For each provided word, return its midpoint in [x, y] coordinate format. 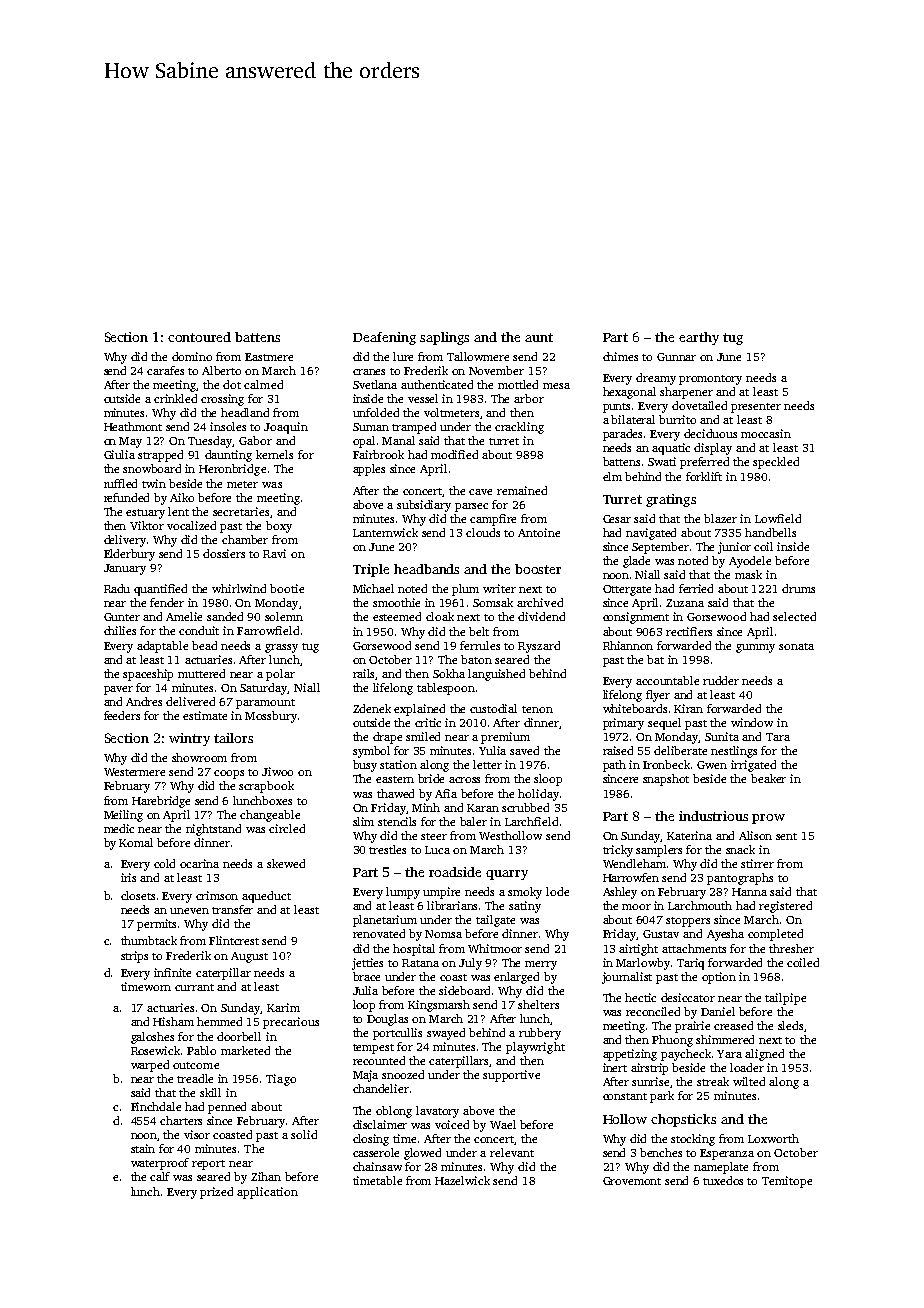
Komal [136, 842]
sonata [796, 646]
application [267, 1193]
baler [473, 821]
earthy [699, 338]
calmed [263, 384]
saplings [444, 338]
